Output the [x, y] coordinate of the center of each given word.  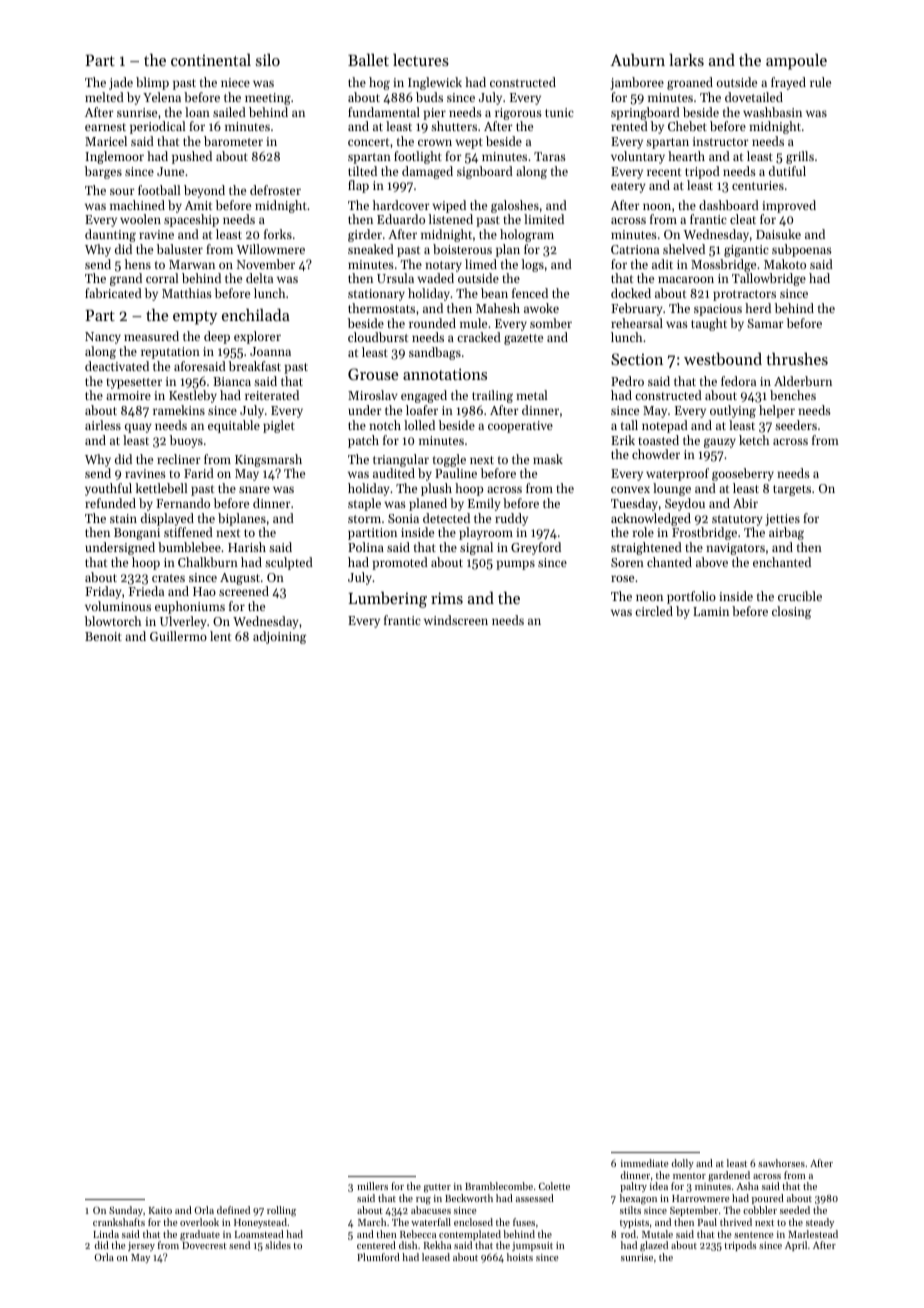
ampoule [796, 61]
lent [220, 636]
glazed [654, 1246]
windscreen [456, 620]
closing [791, 612]
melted [104, 97]
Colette [554, 1186]
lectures [421, 59]
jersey [141, 1246]
